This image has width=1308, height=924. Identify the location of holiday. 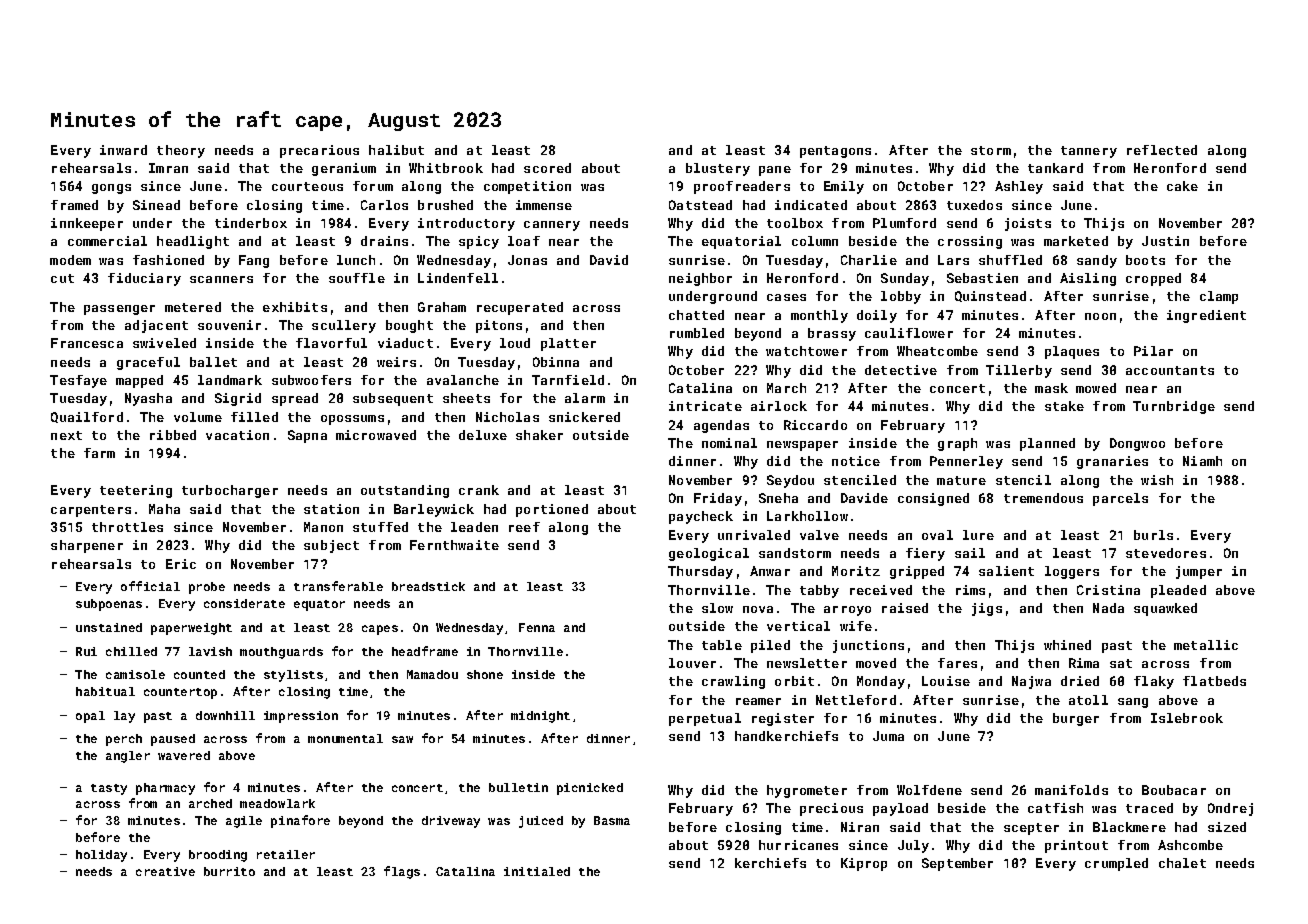
(101, 856).
